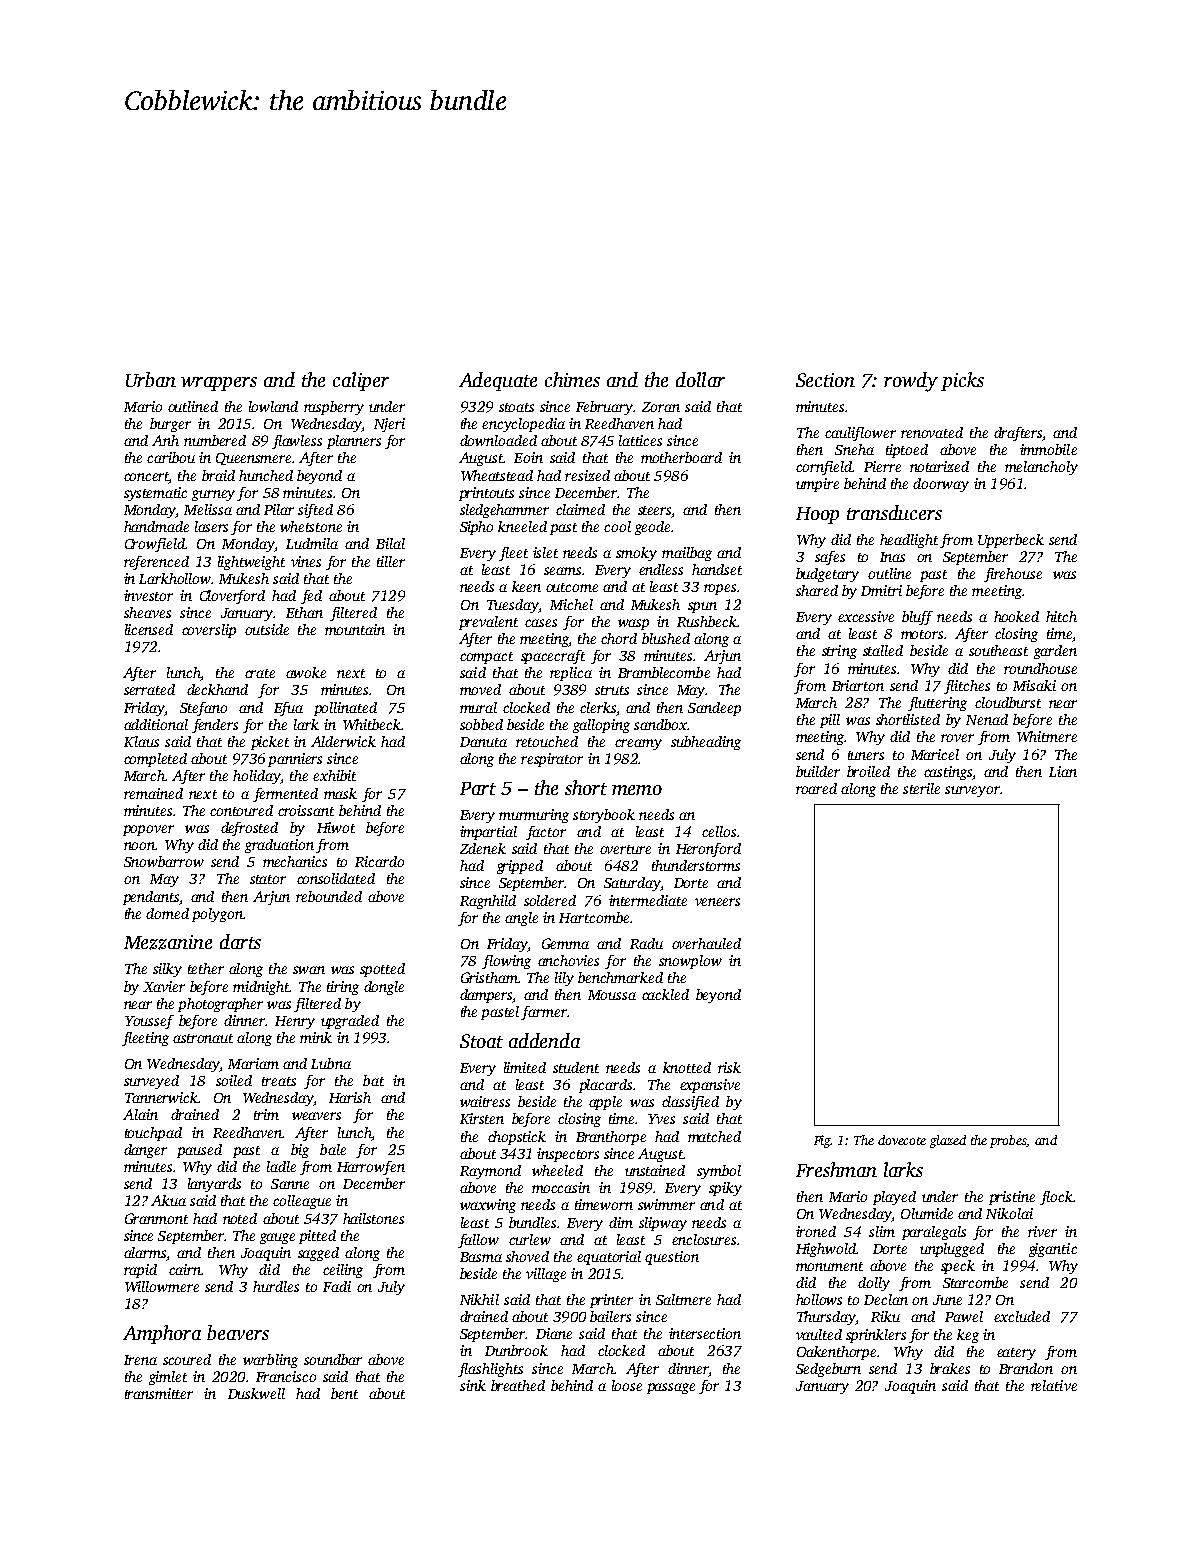 This screenshot has height=1554, width=1201. I want to click on Inas, so click(892, 557).
